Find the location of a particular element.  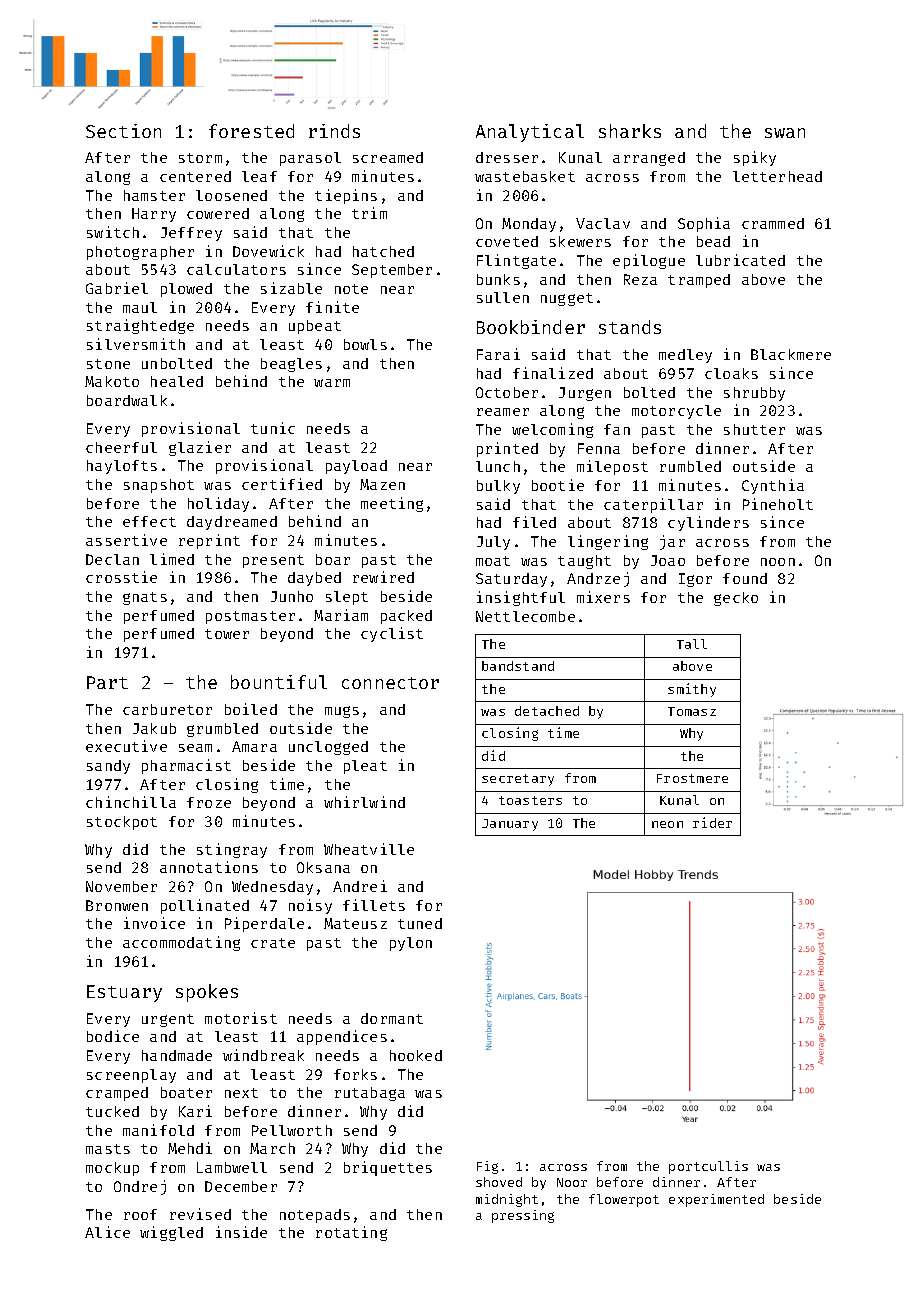

rinds is located at coordinates (334, 131).
